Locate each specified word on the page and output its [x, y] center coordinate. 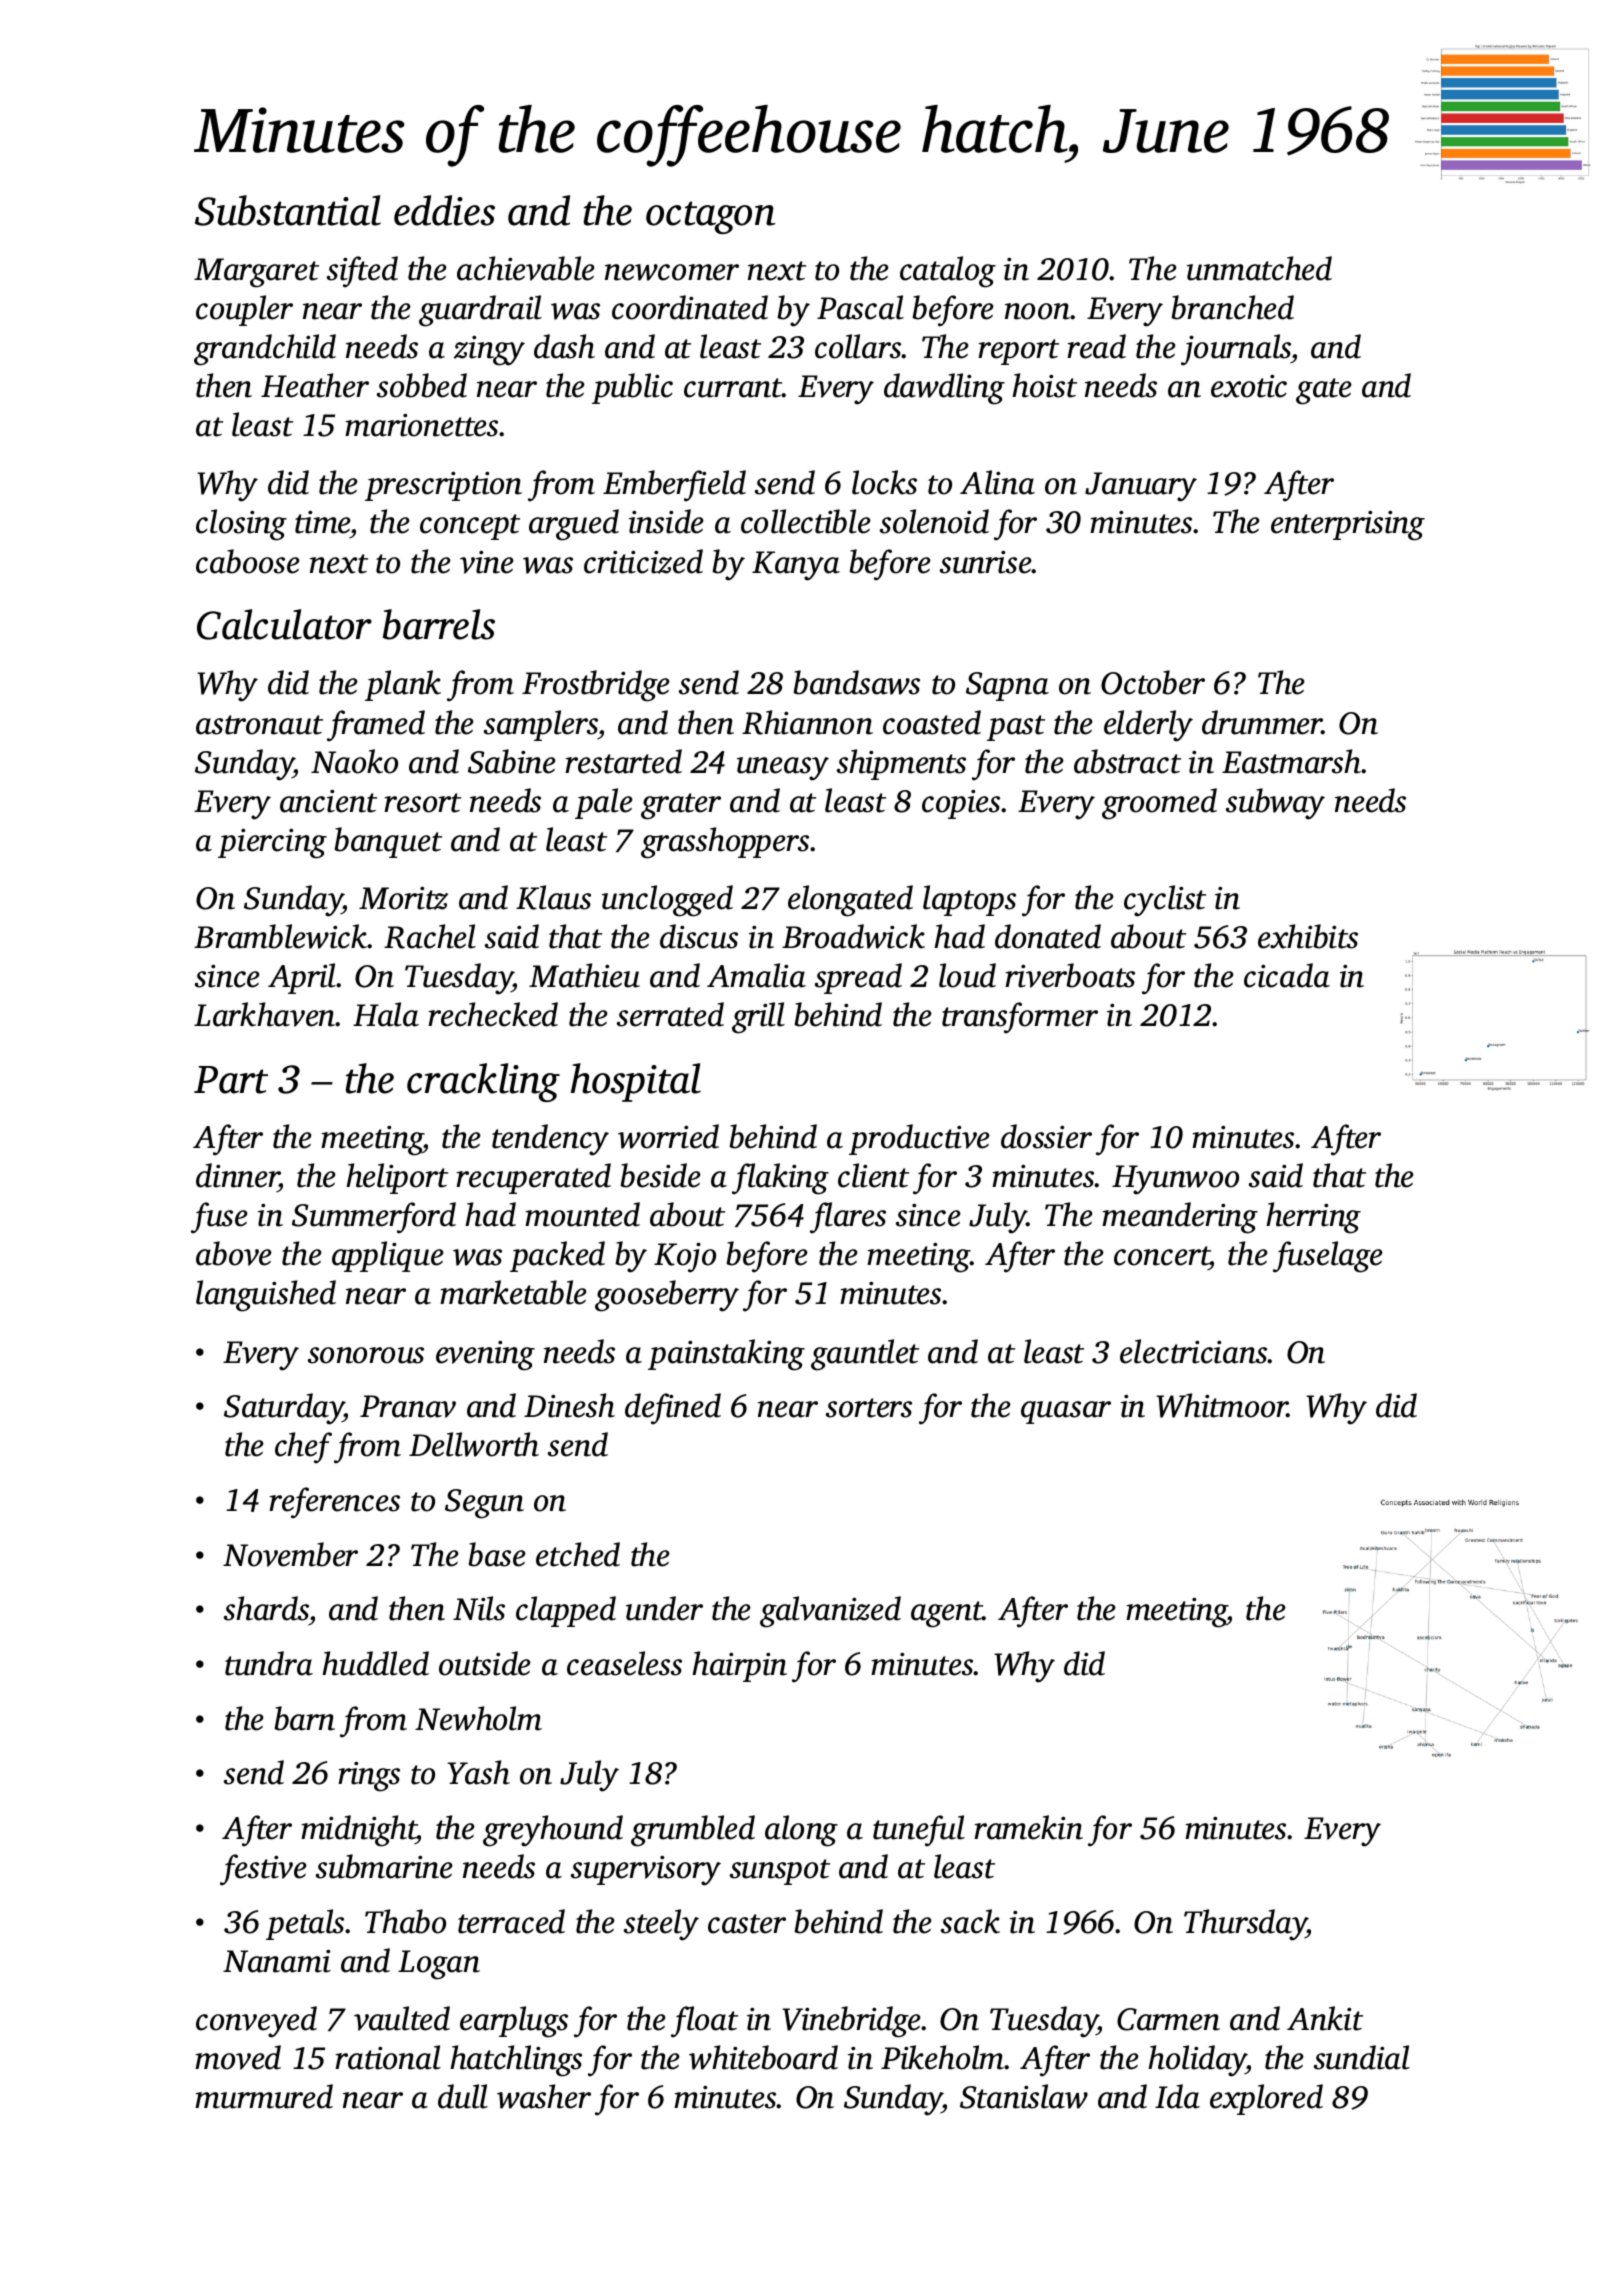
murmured [264, 2096]
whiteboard [763, 2057]
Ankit [1325, 2018]
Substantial [288, 210]
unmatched [1259, 268]
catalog [948, 272]
